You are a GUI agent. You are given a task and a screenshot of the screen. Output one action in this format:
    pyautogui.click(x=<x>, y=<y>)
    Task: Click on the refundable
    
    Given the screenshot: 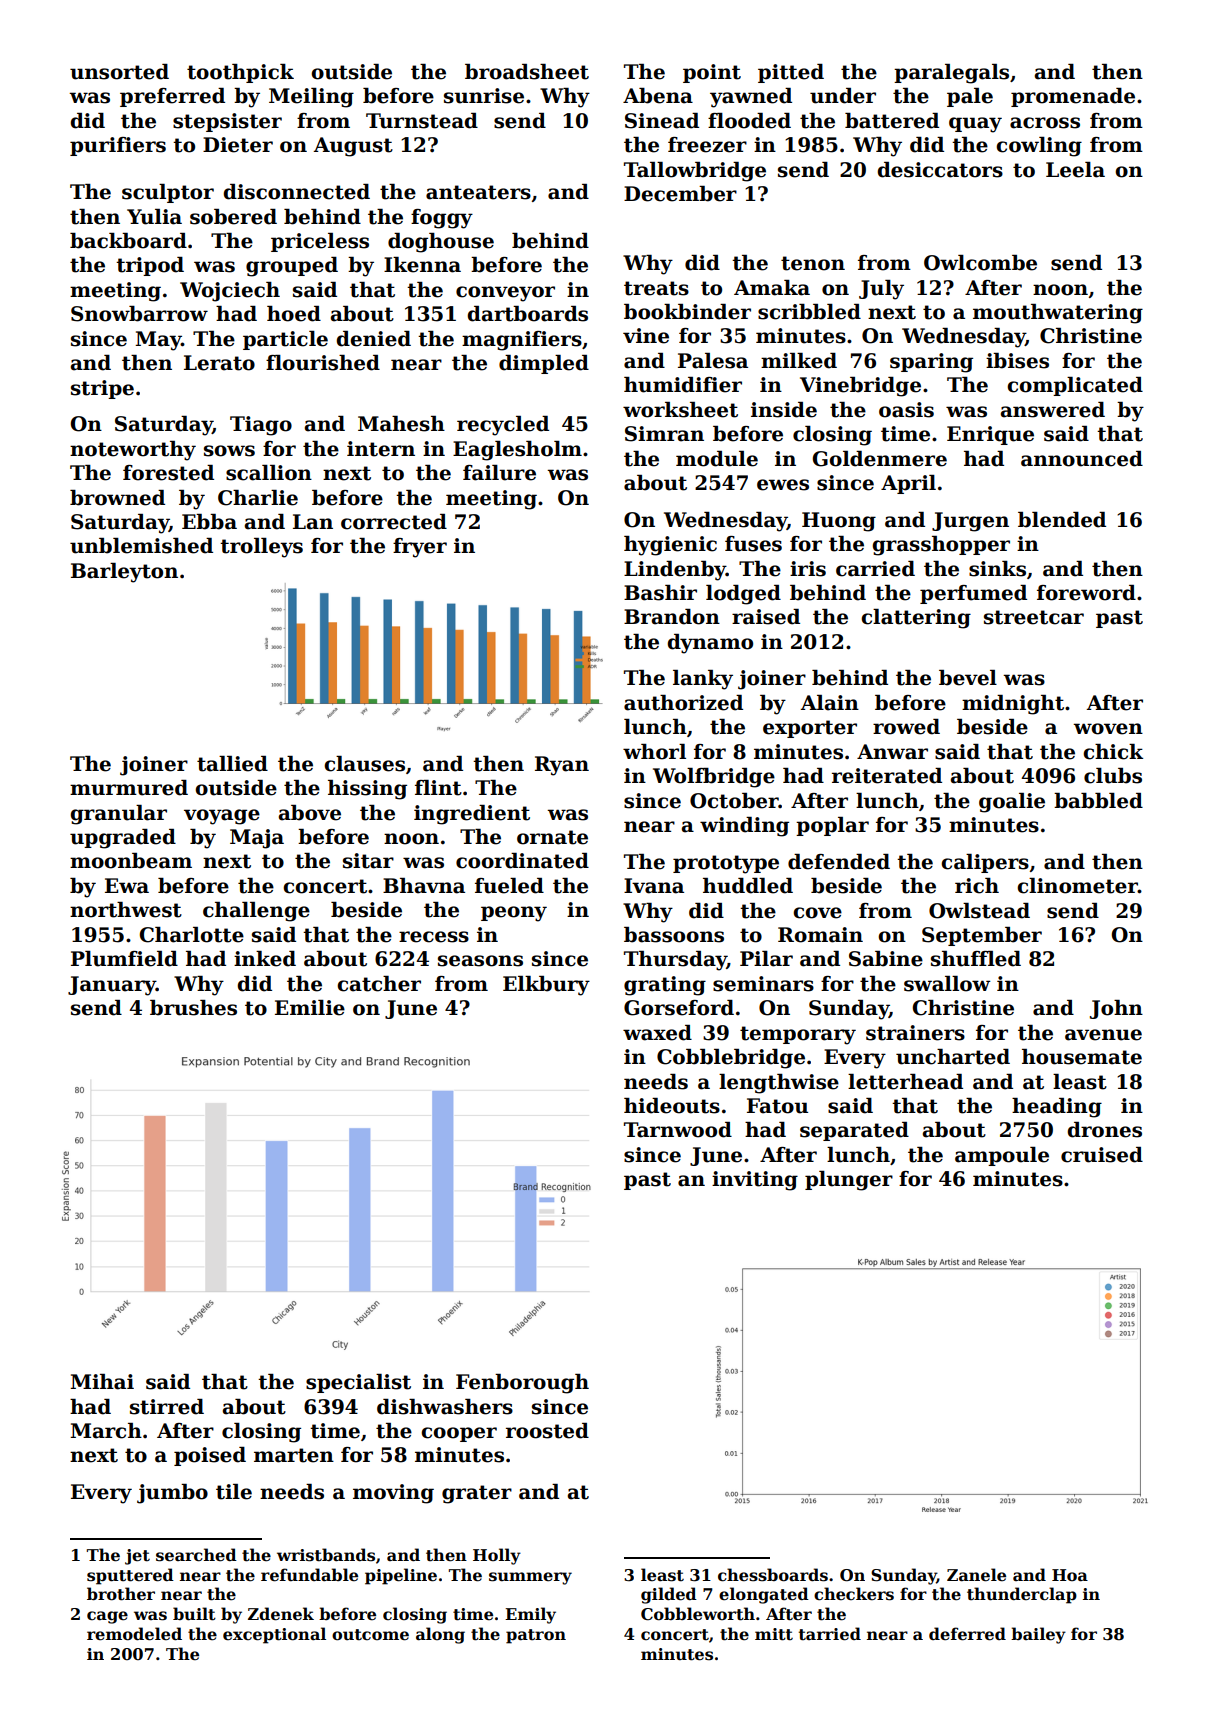 What is the action you would take?
    pyautogui.click(x=309, y=1575)
